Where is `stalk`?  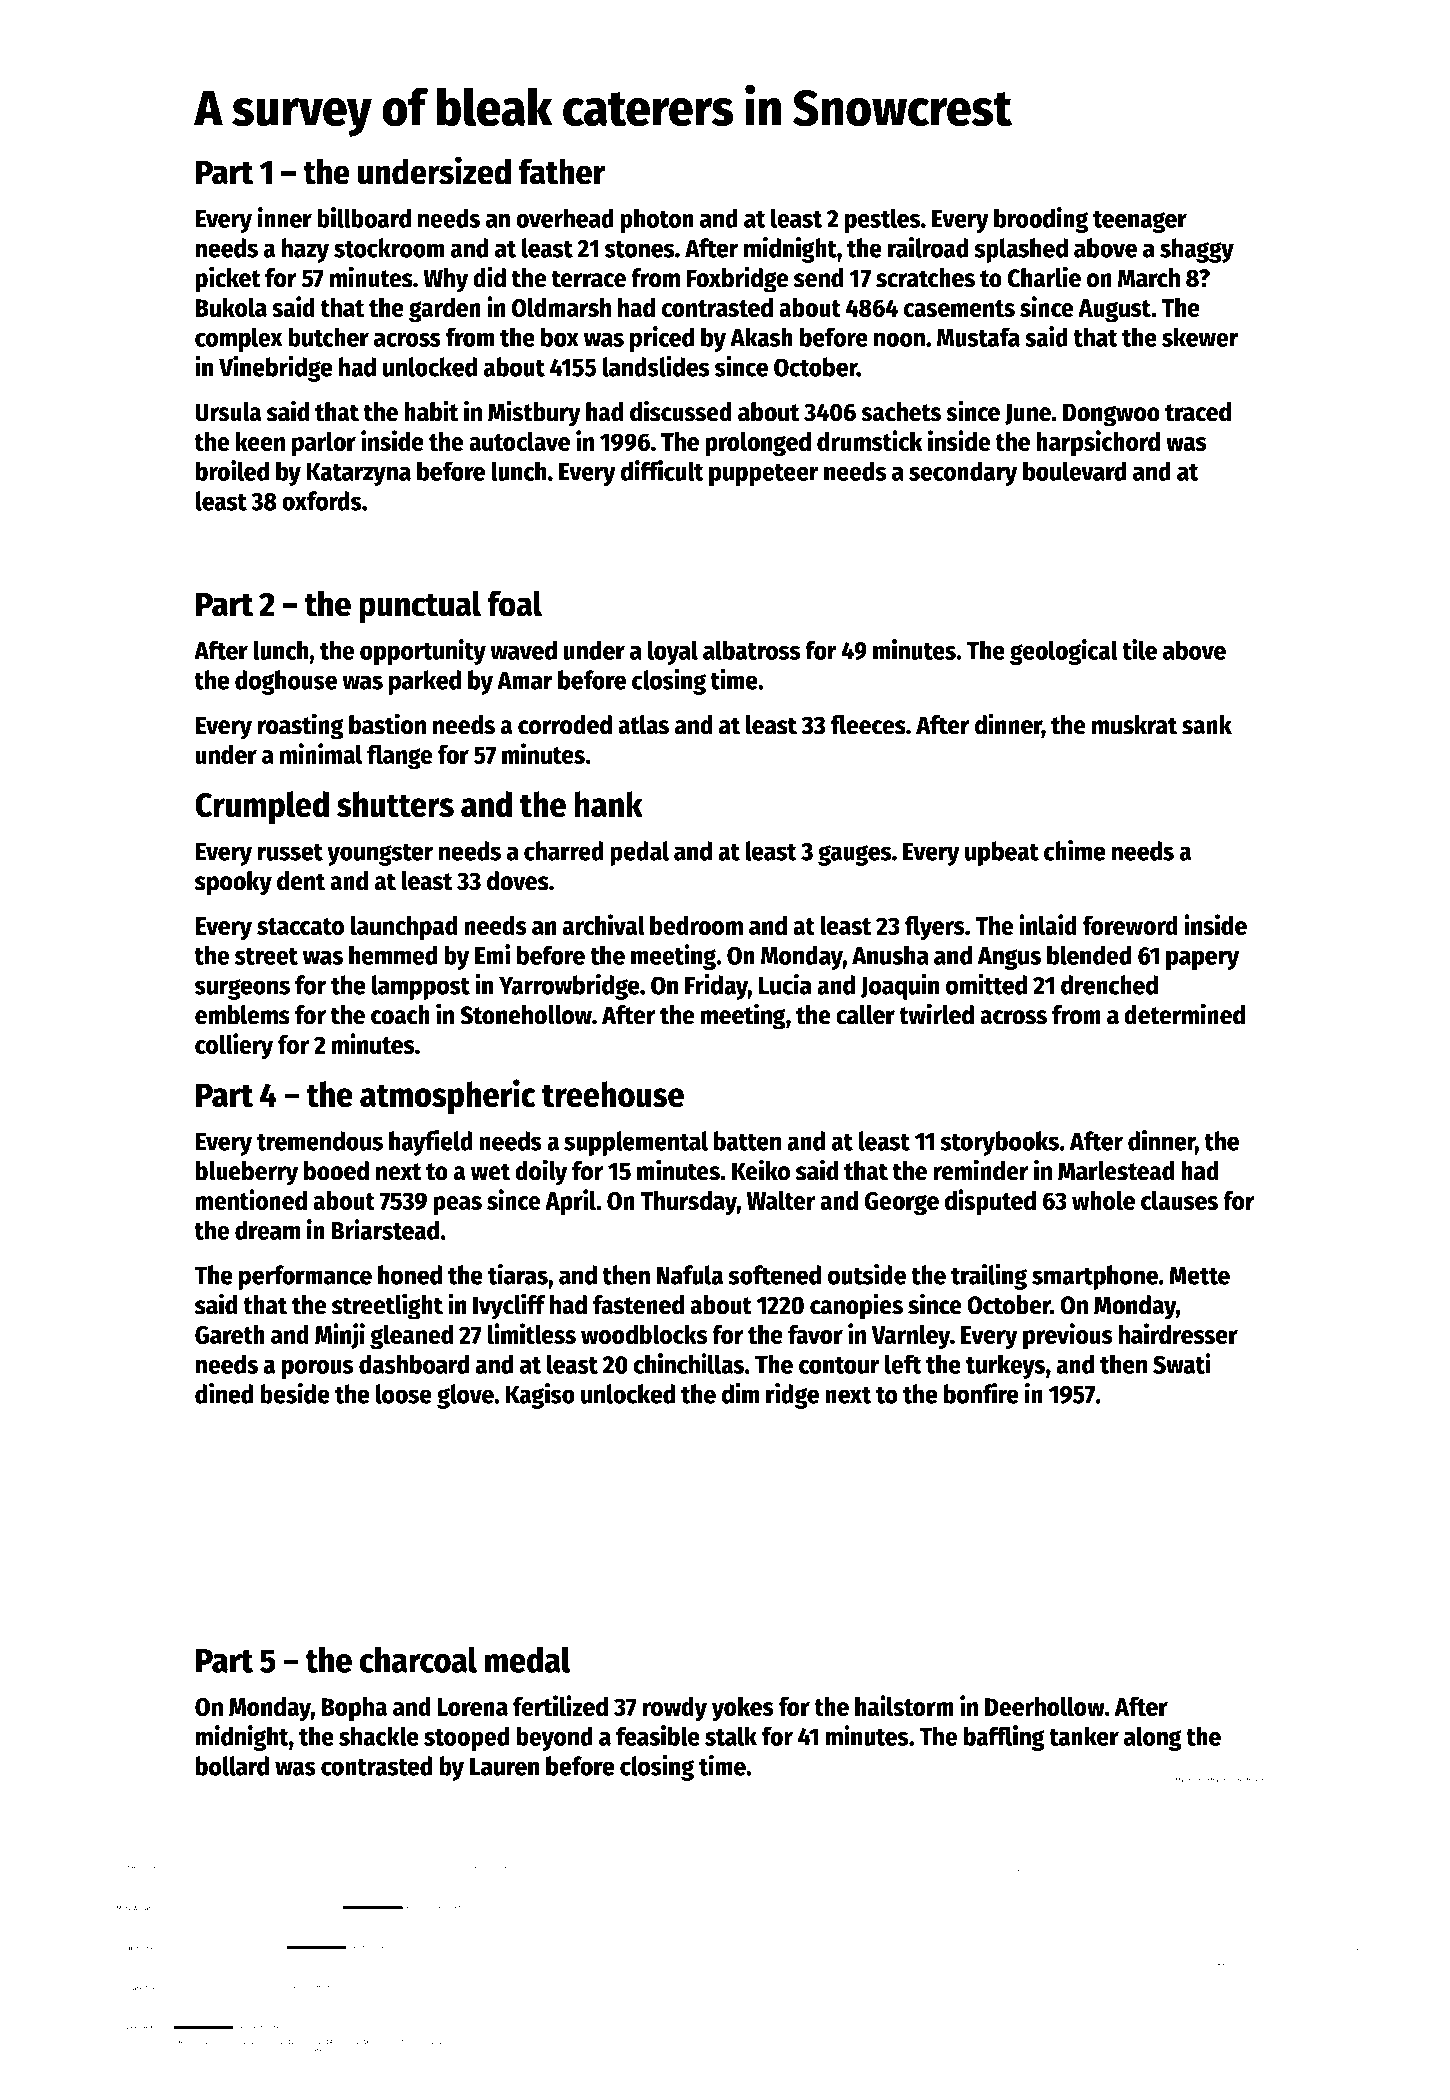 stalk is located at coordinates (731, 1736).
